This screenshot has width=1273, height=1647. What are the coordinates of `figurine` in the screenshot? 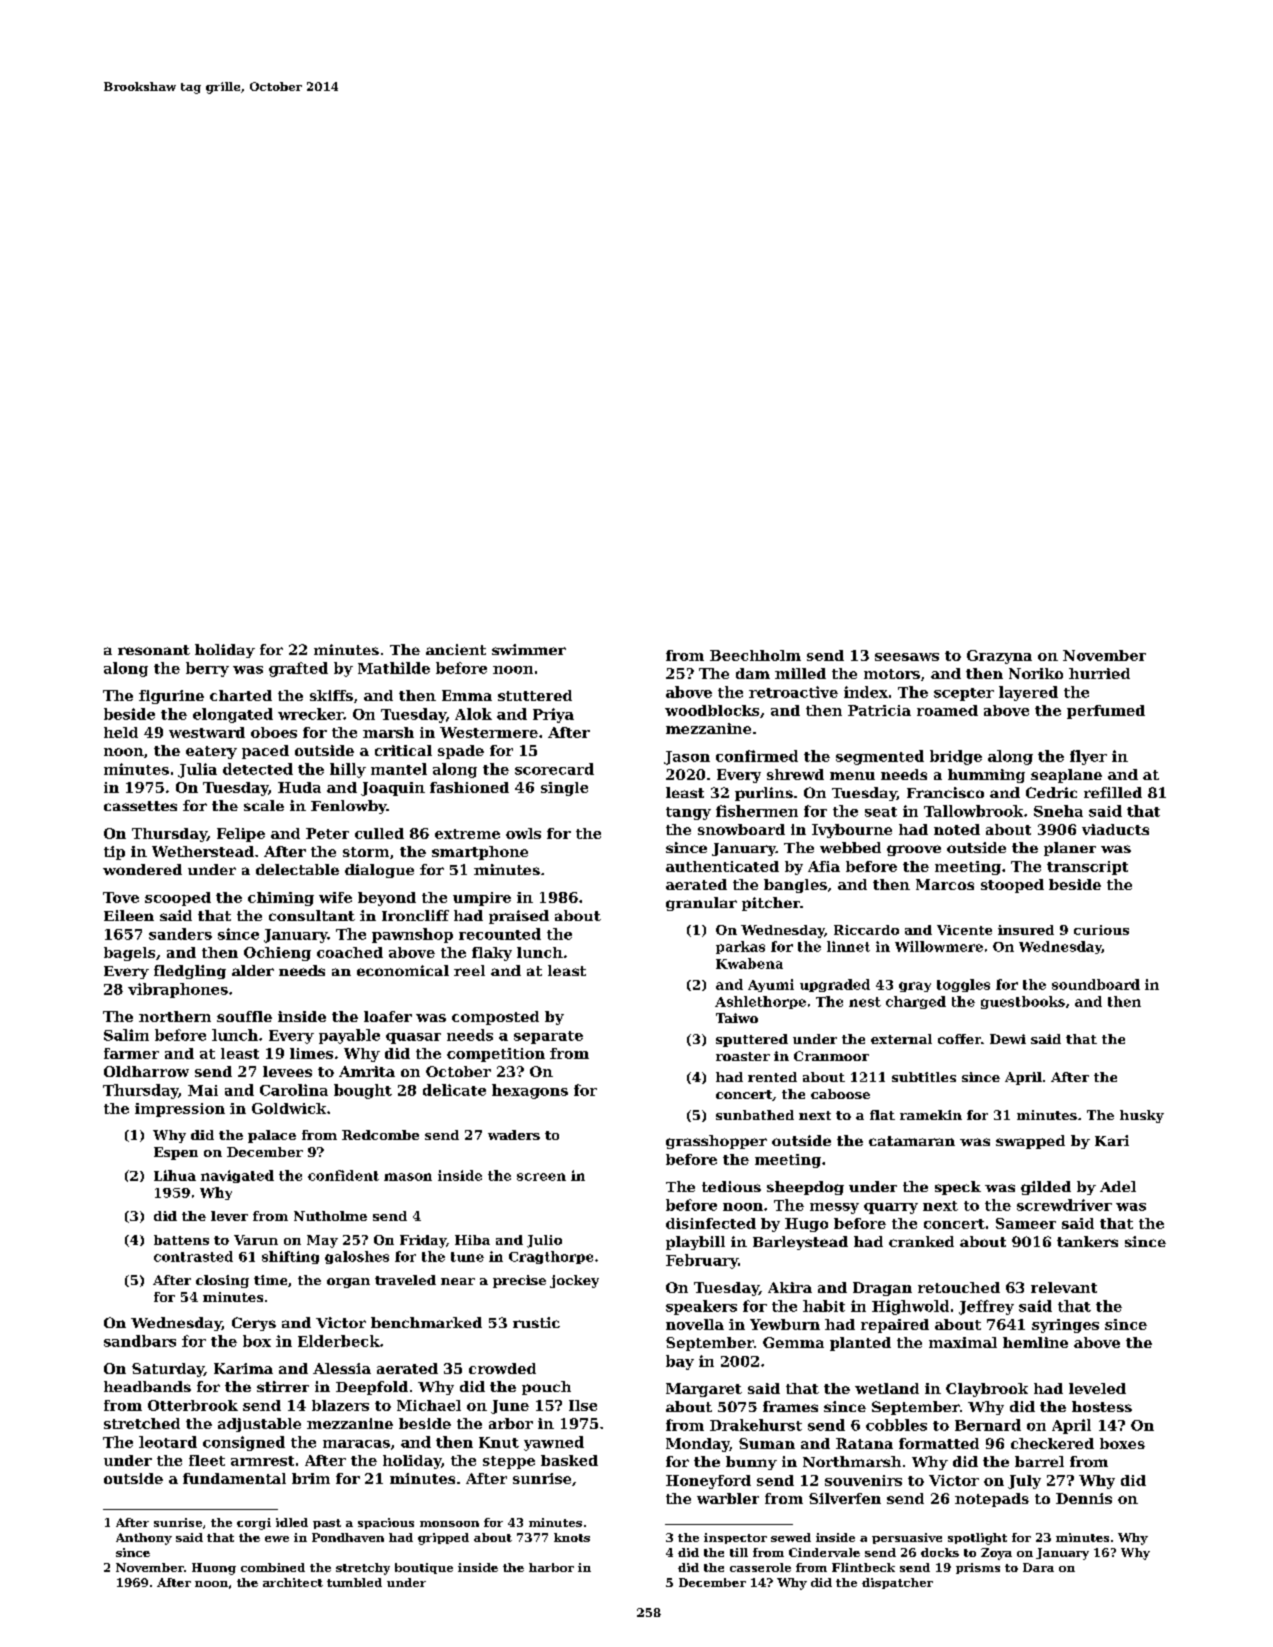 It's located at (171, 697).
